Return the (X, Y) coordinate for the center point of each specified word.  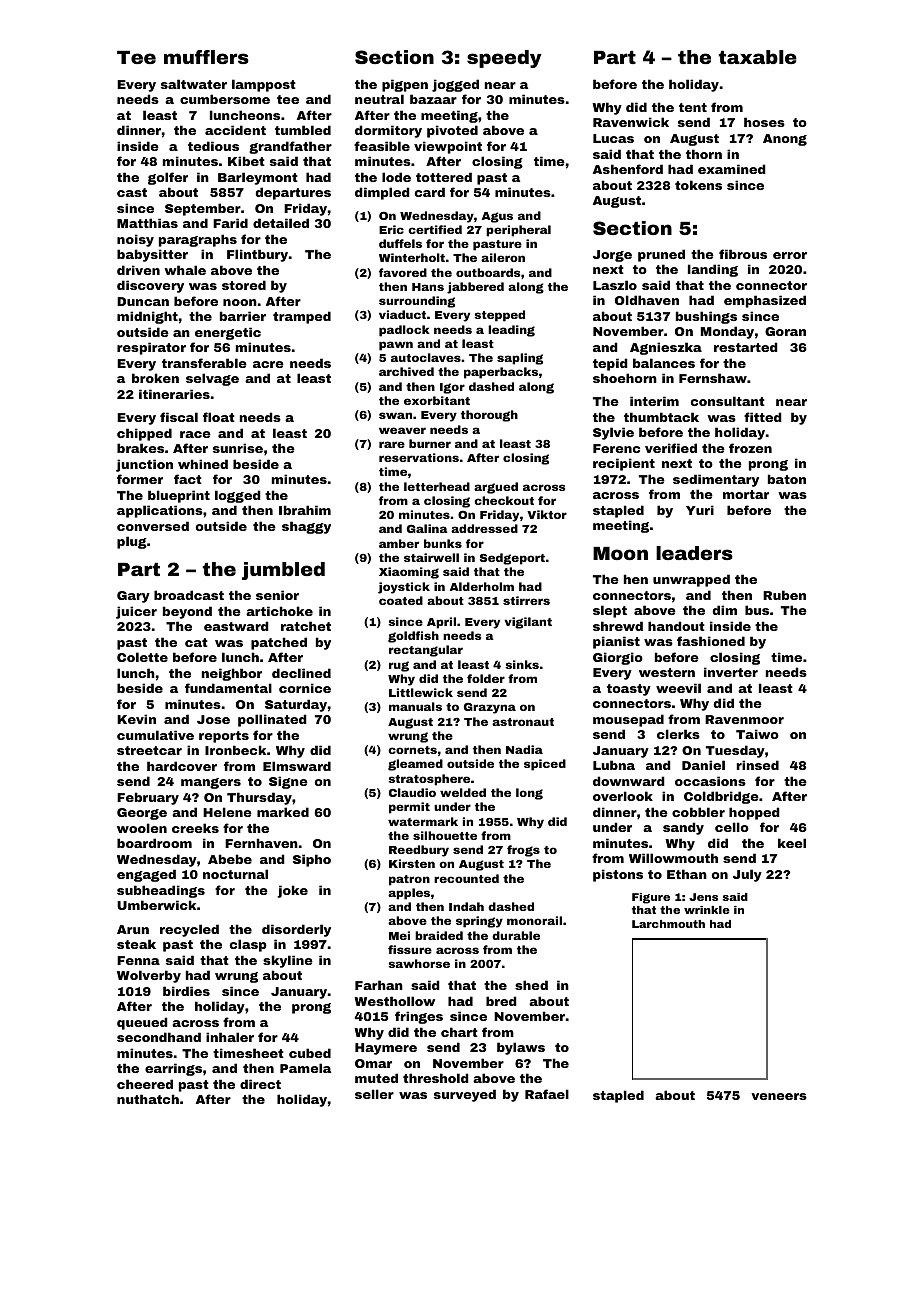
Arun (133, 929)
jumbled (283, 571)
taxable (758, 57)
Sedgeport (512, 559)
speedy (504, 59)
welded (463, 792)
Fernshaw (713, 378)
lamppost (264, 85)
